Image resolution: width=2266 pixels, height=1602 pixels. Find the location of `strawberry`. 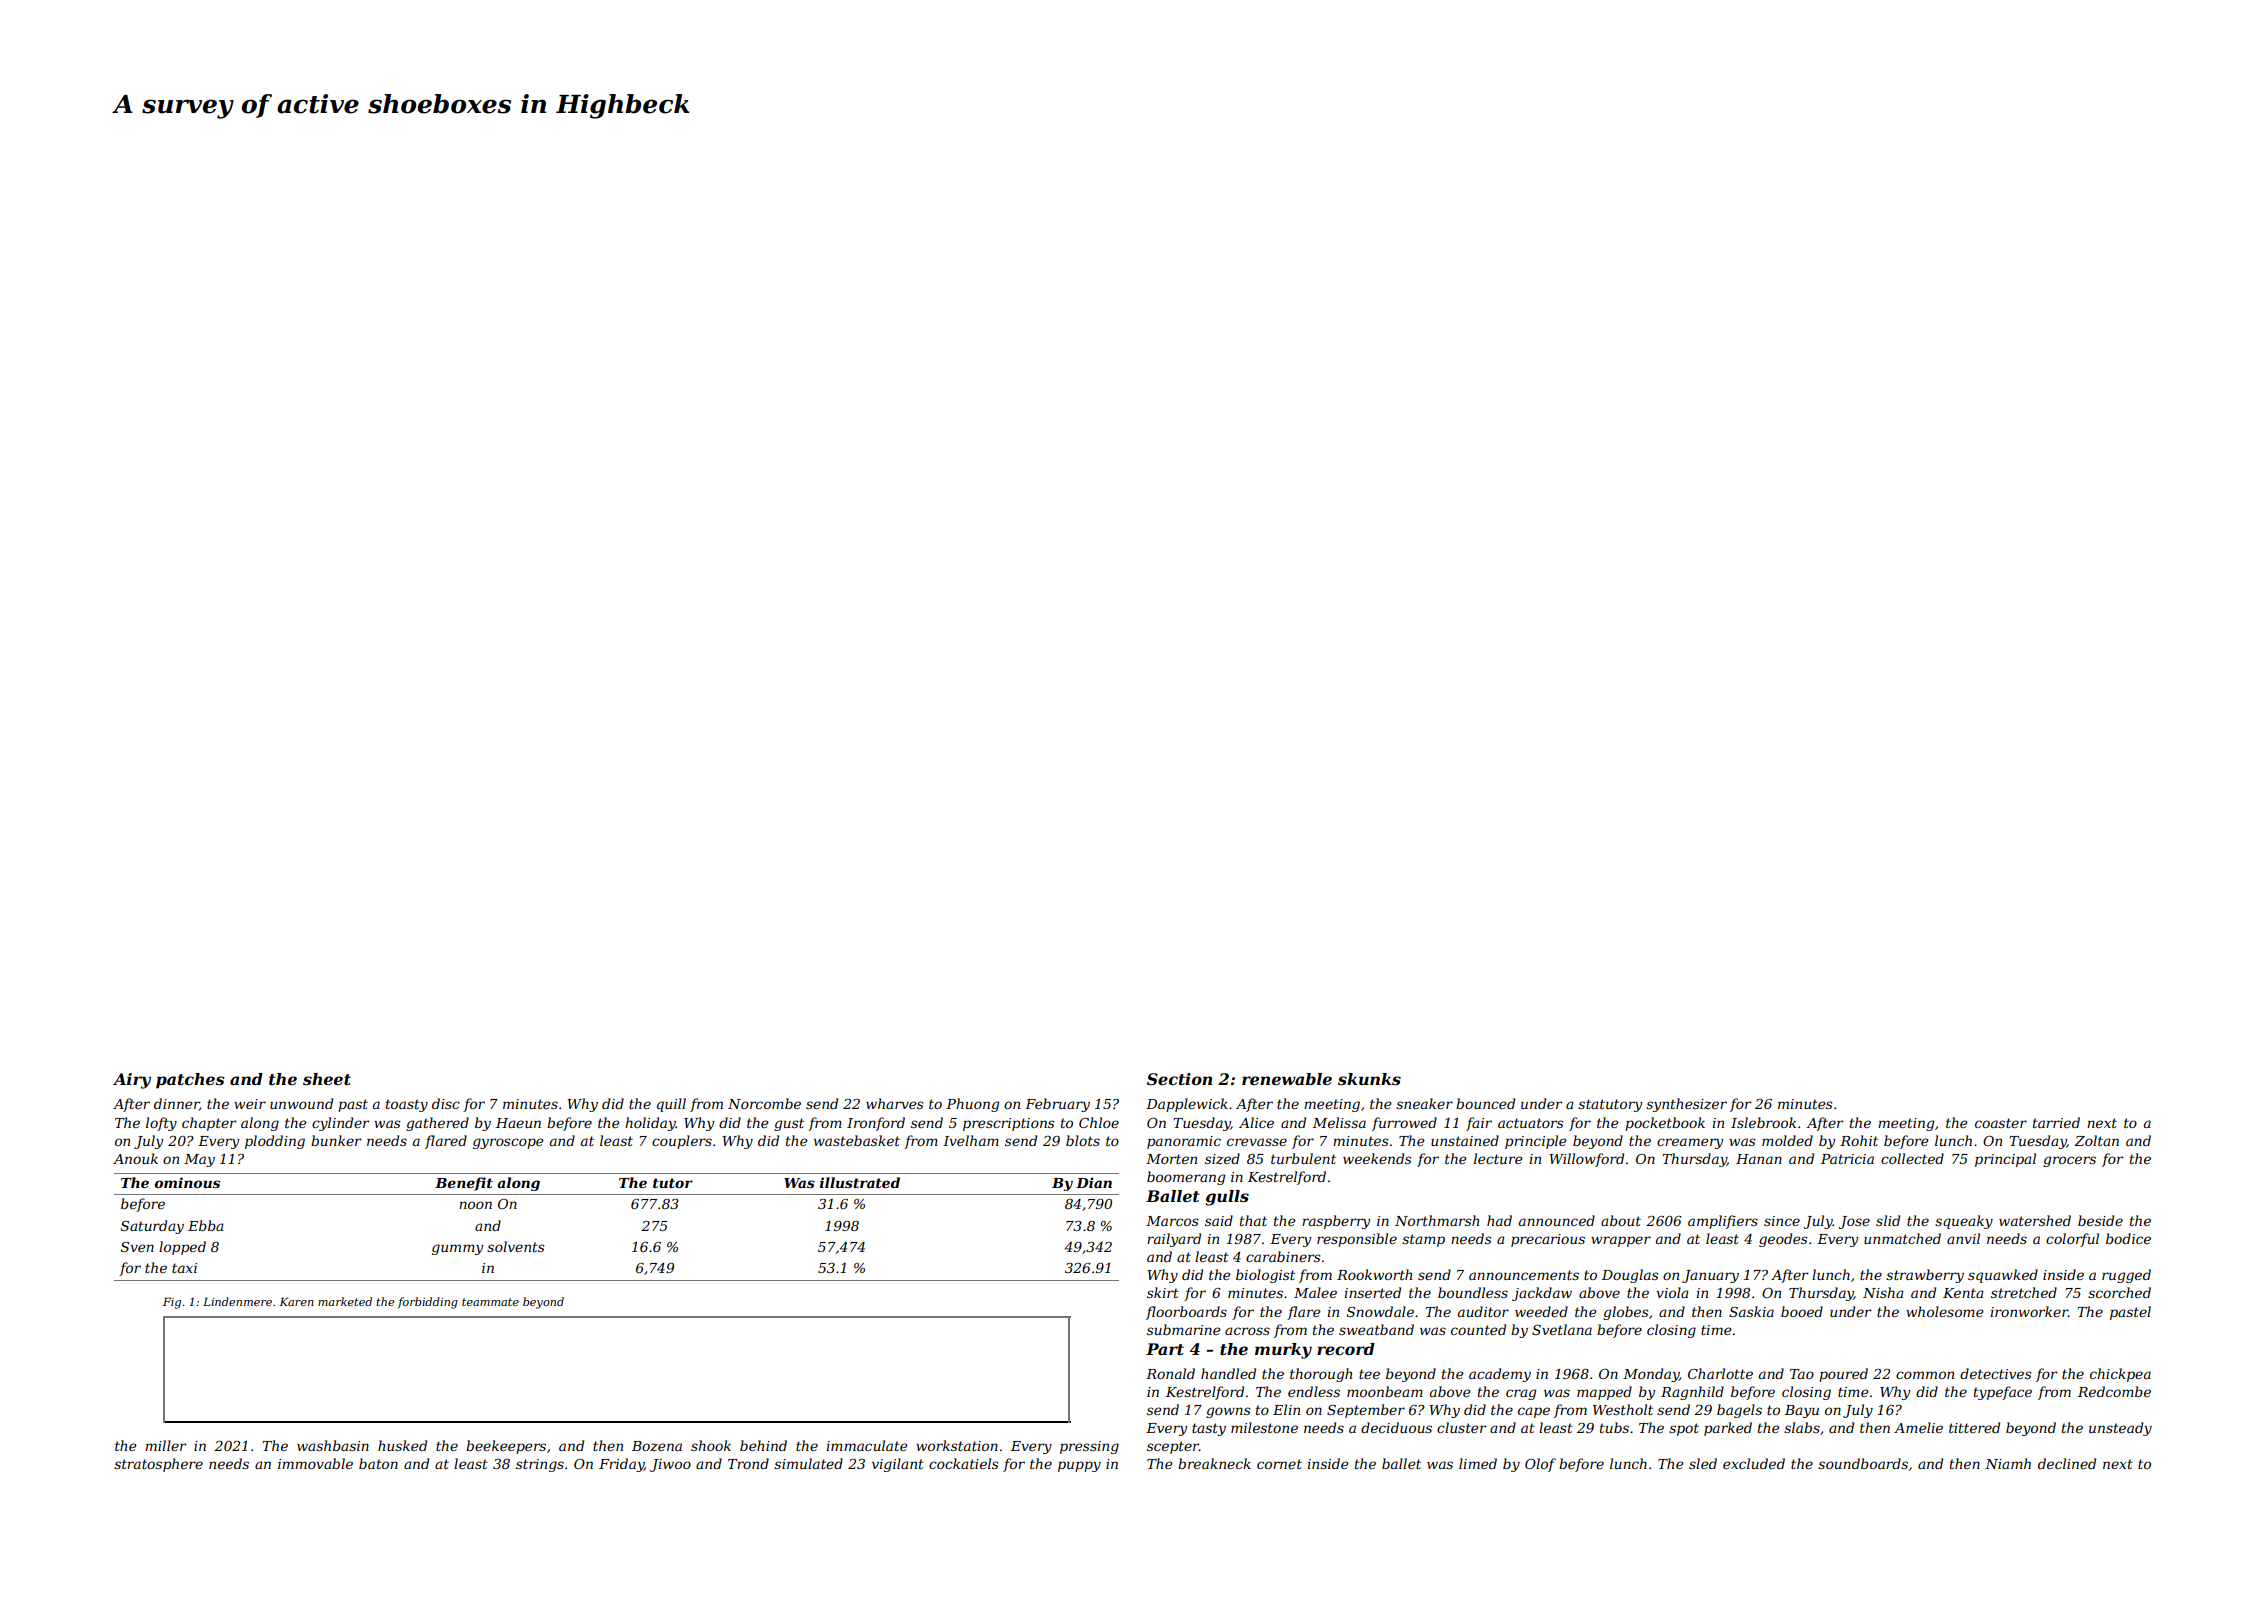

strawberry is located at coordinates (1925, 1276).
